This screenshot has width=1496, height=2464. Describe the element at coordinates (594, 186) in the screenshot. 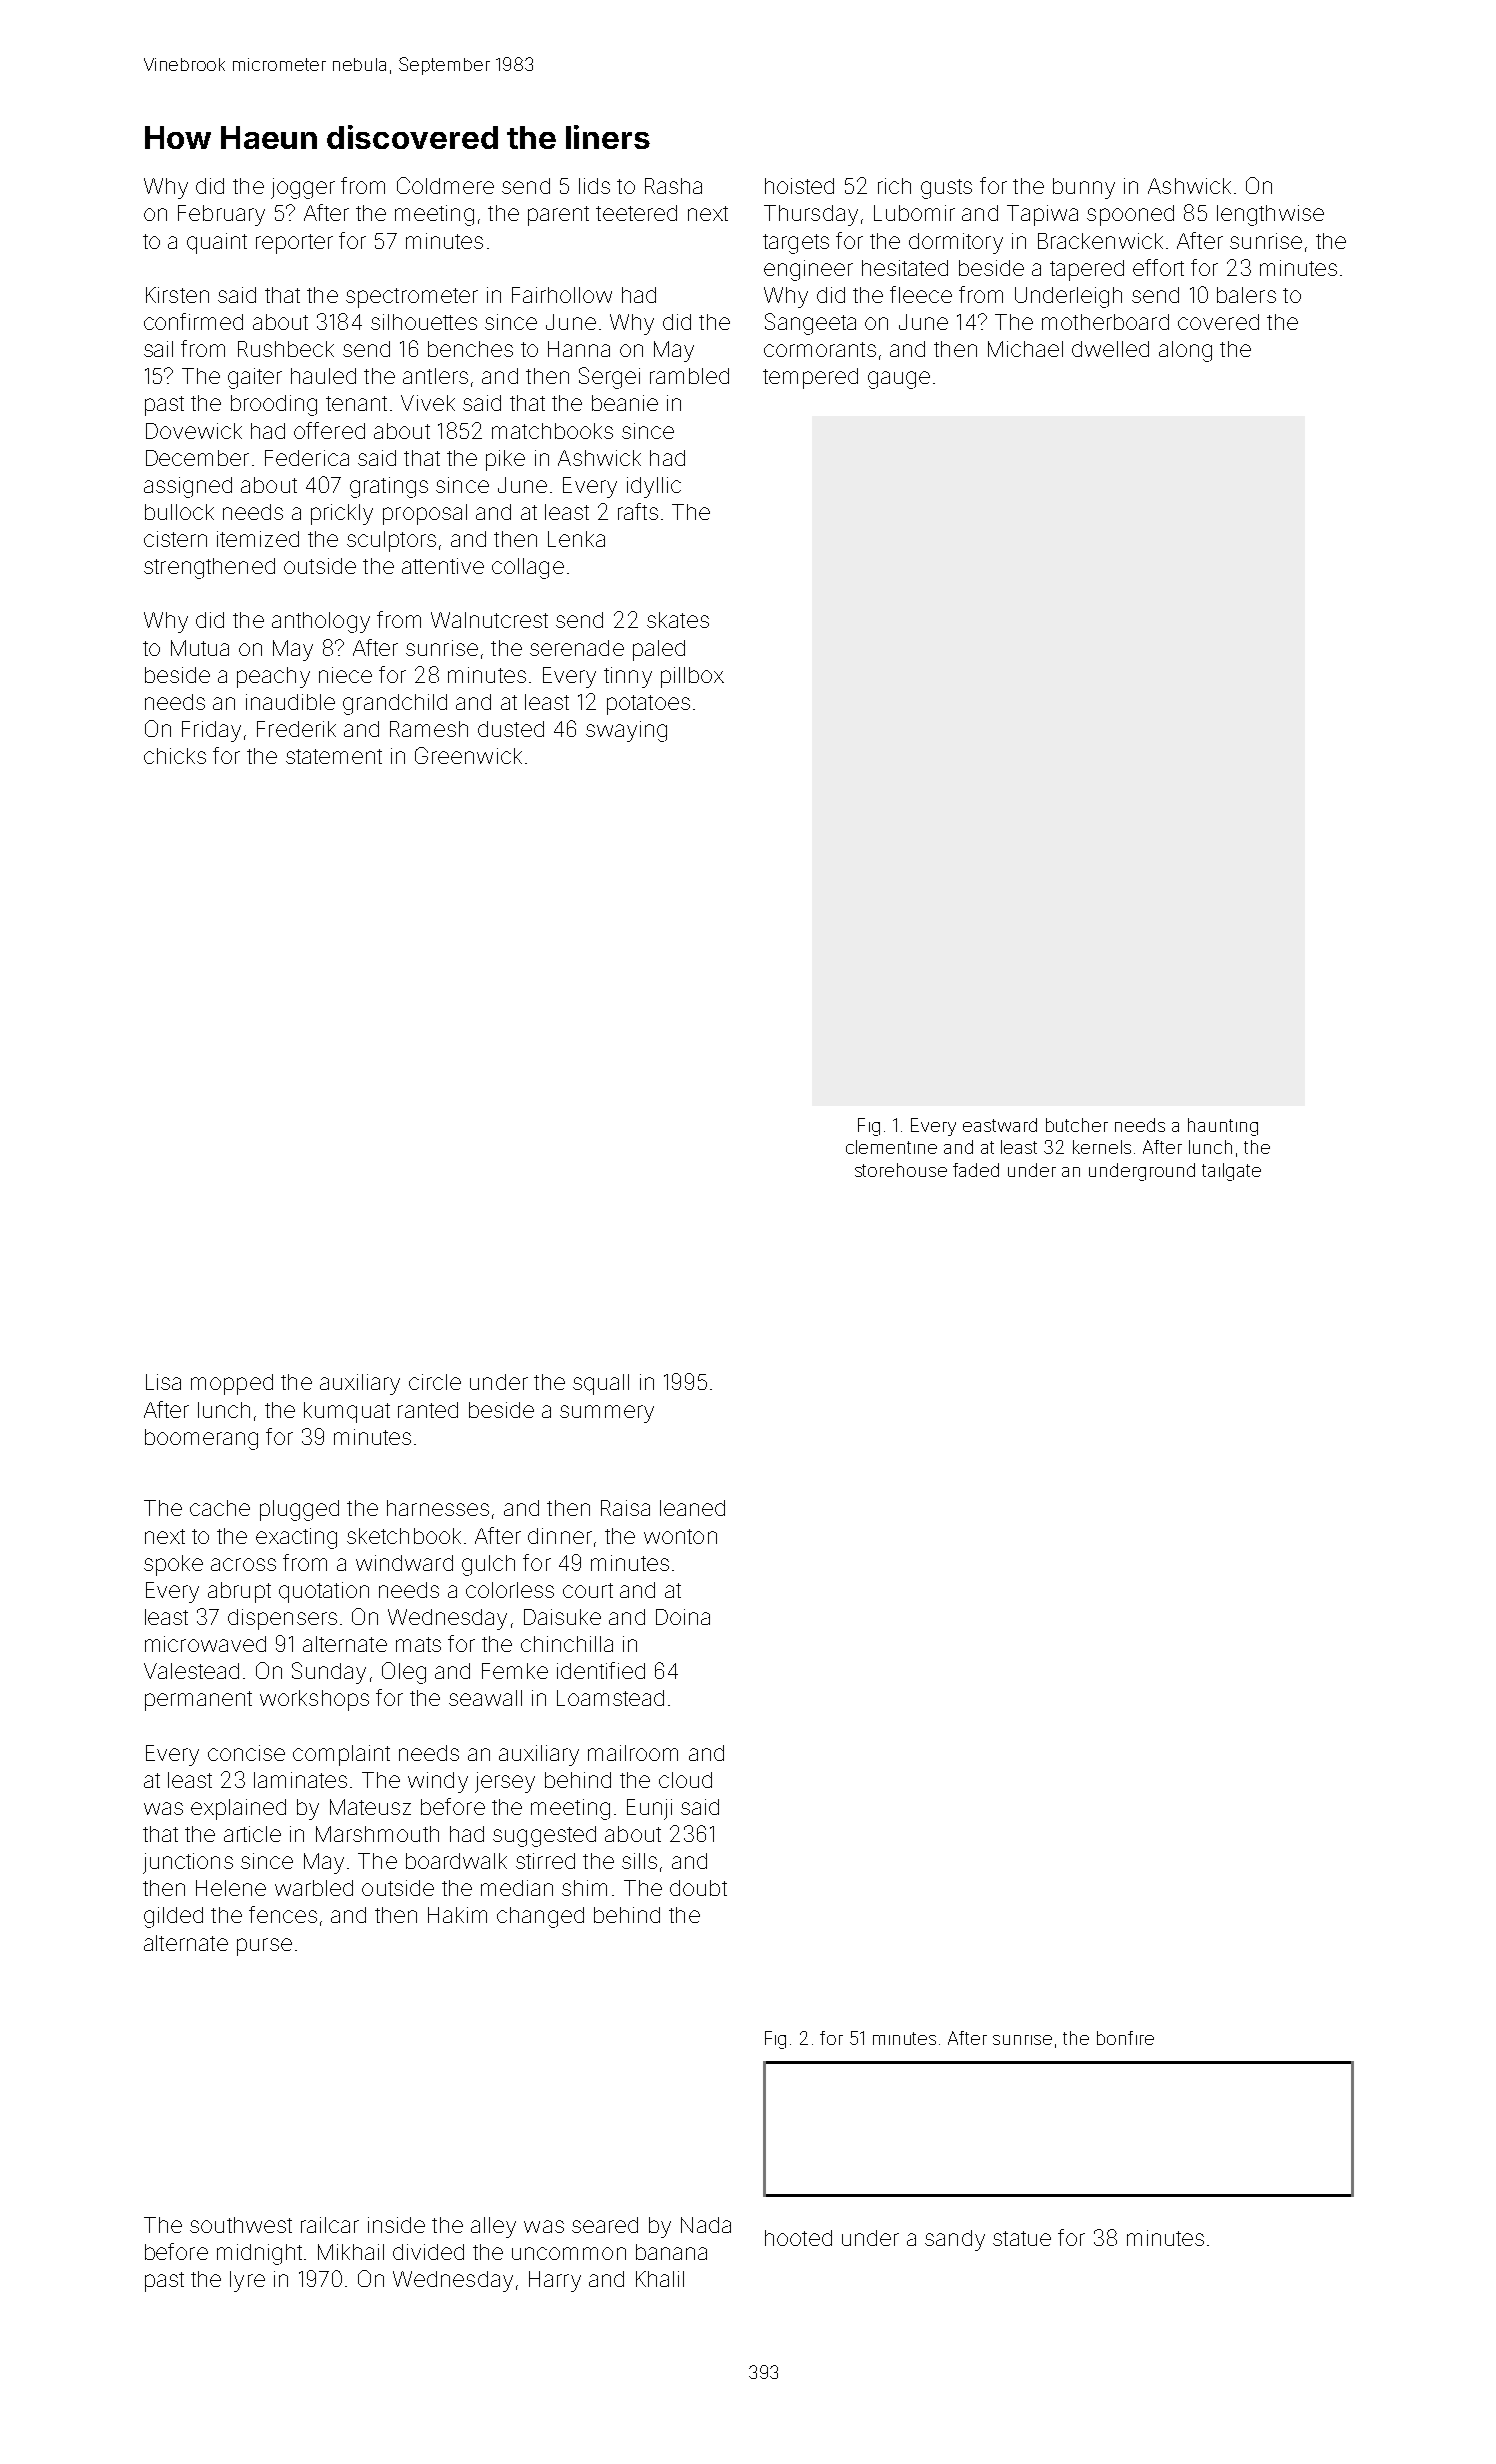

I see `lids` at that location.
